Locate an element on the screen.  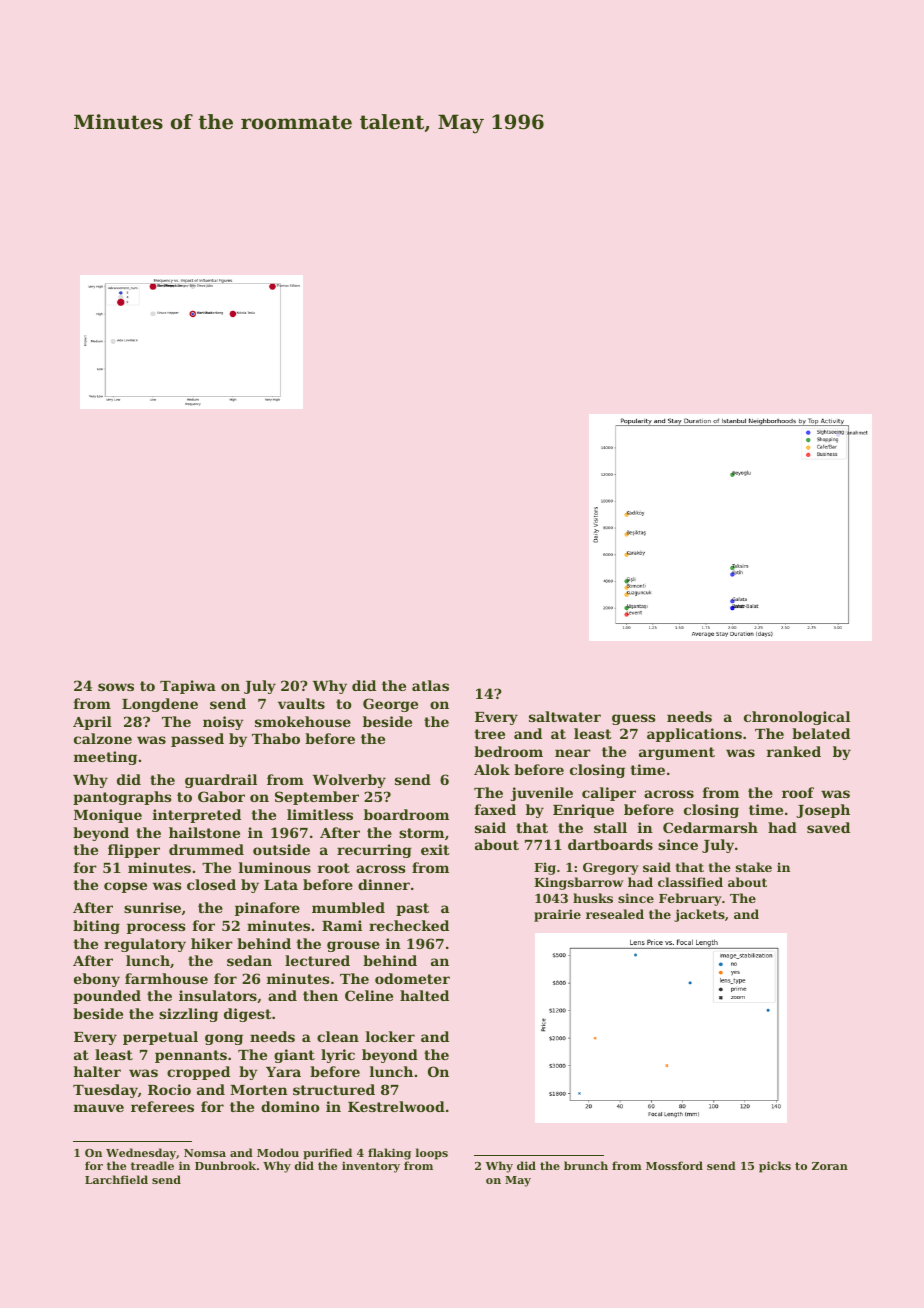
Larchfield is located at coordinates (116, 1179).
